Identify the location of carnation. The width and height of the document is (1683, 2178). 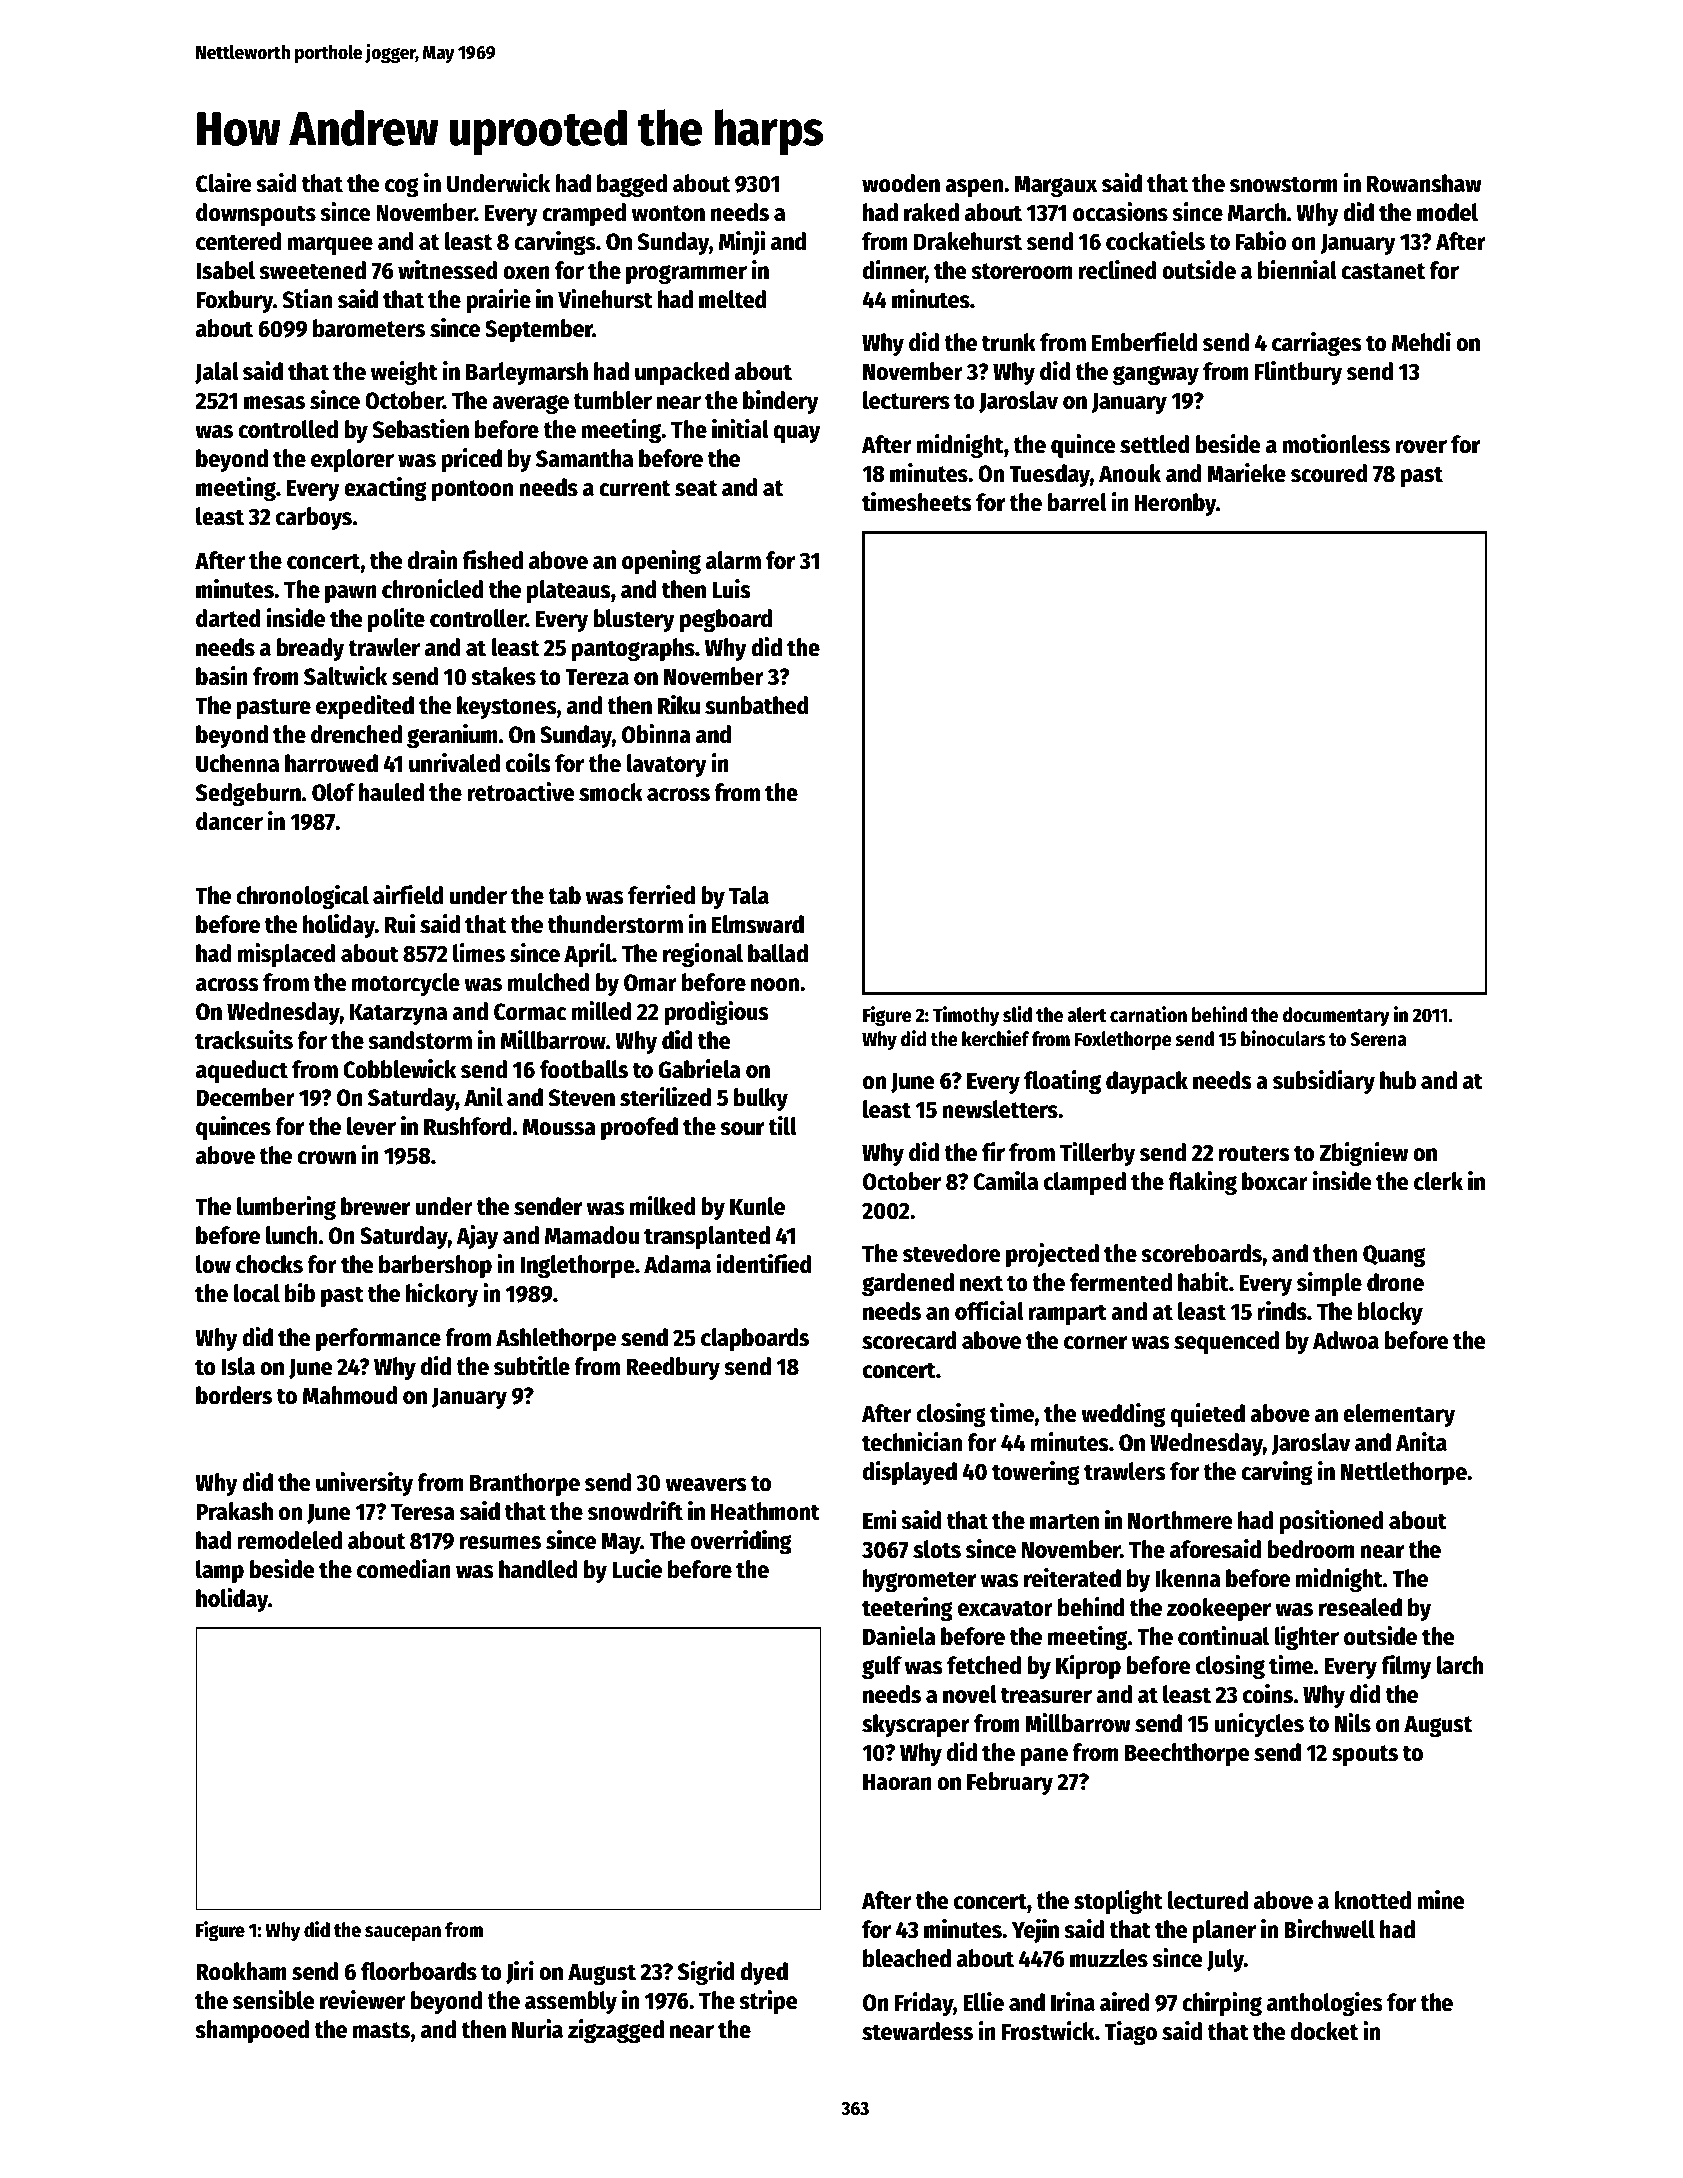
(1148, 1014).
